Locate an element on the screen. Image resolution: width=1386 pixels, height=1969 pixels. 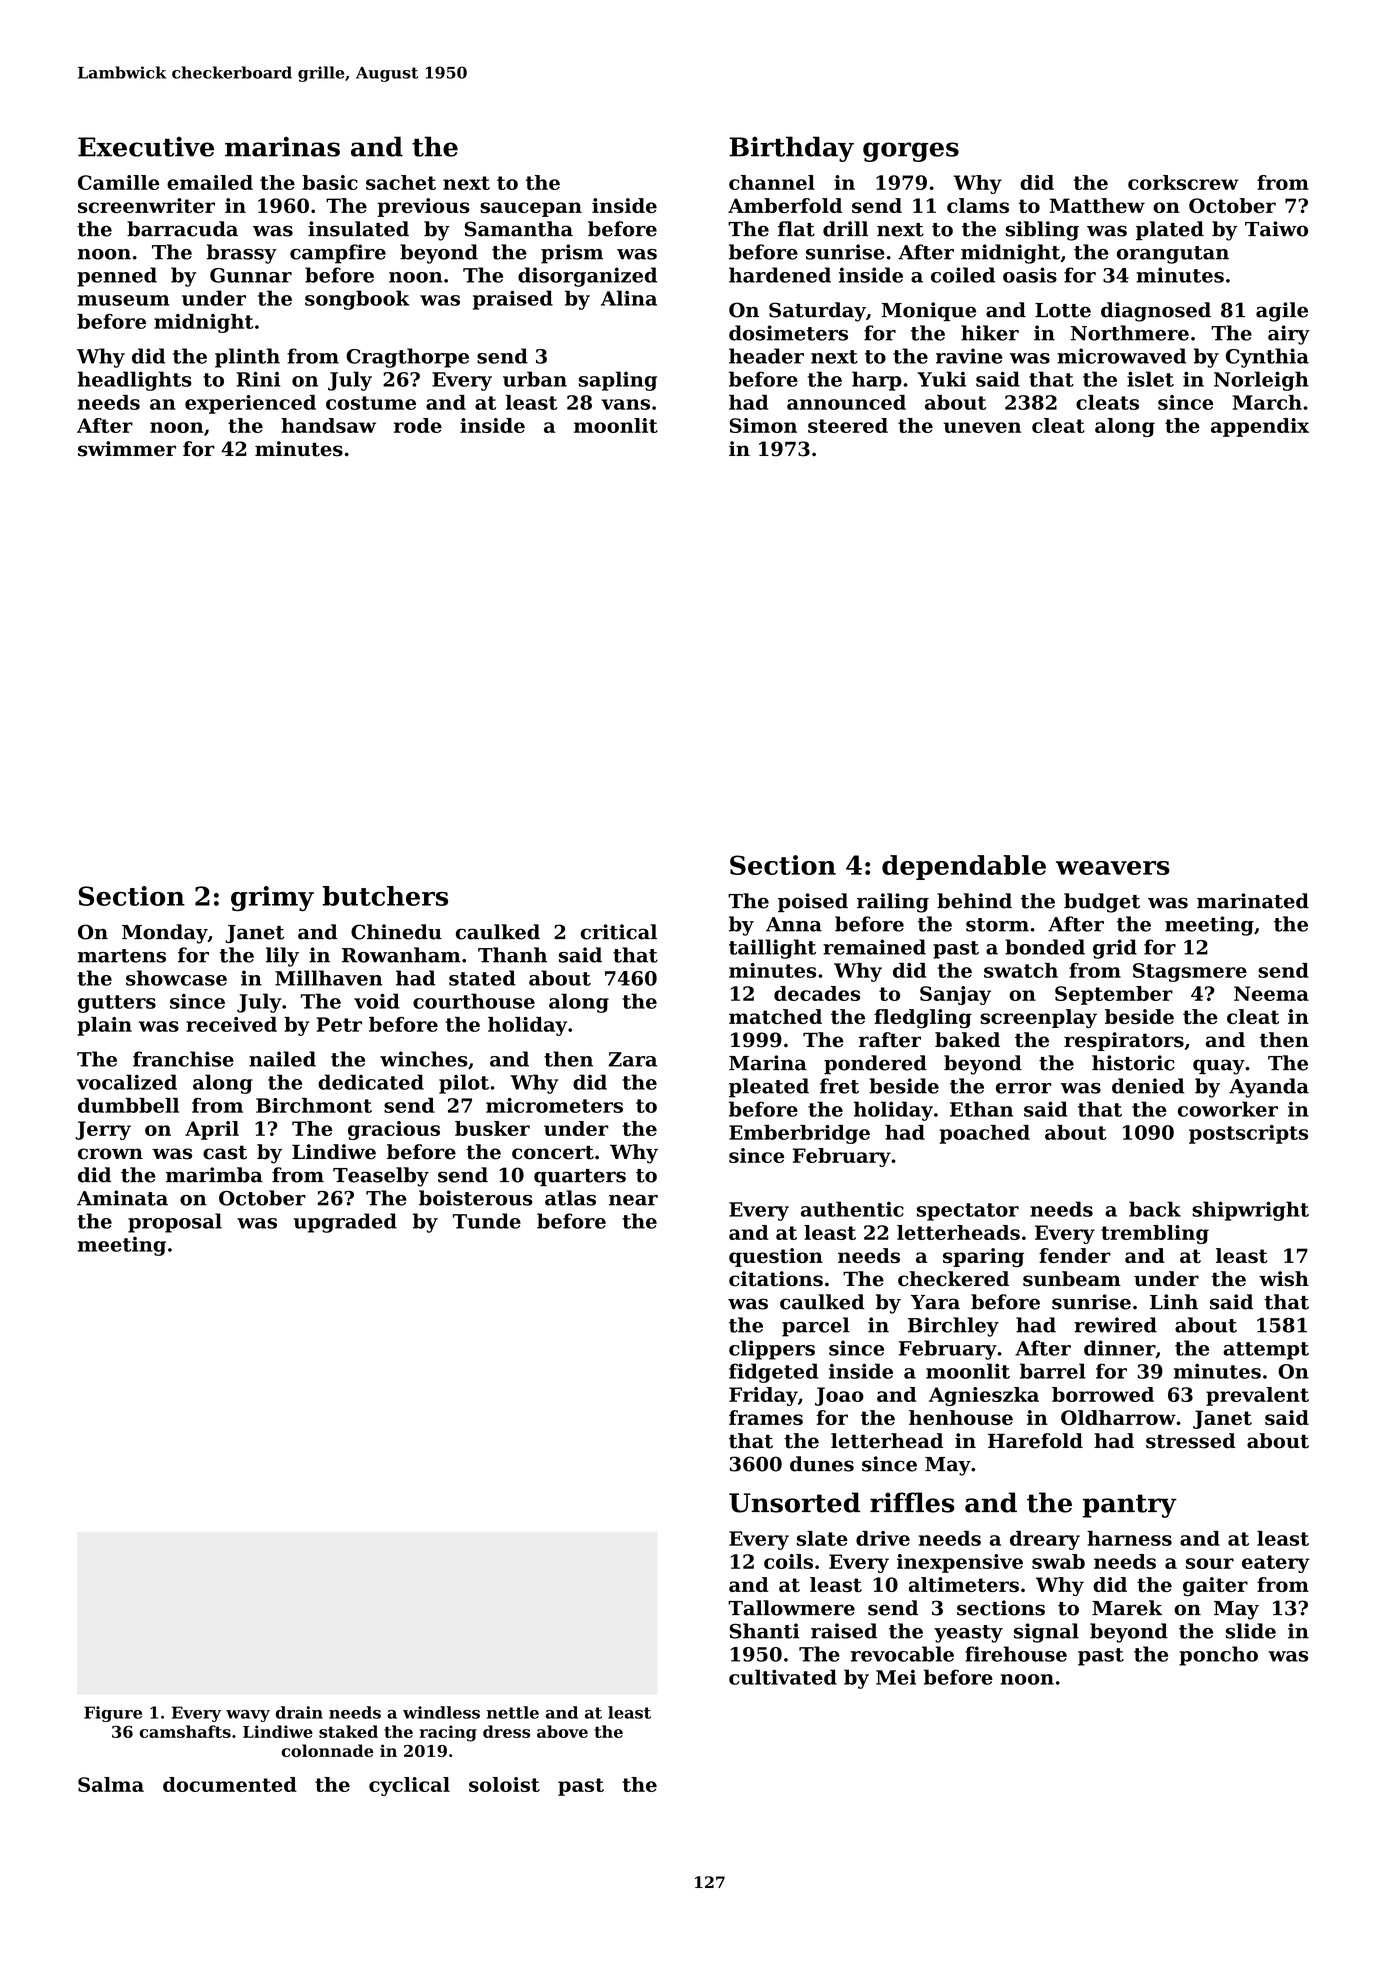
dumbbell is located at coordinates (128, 1105).
